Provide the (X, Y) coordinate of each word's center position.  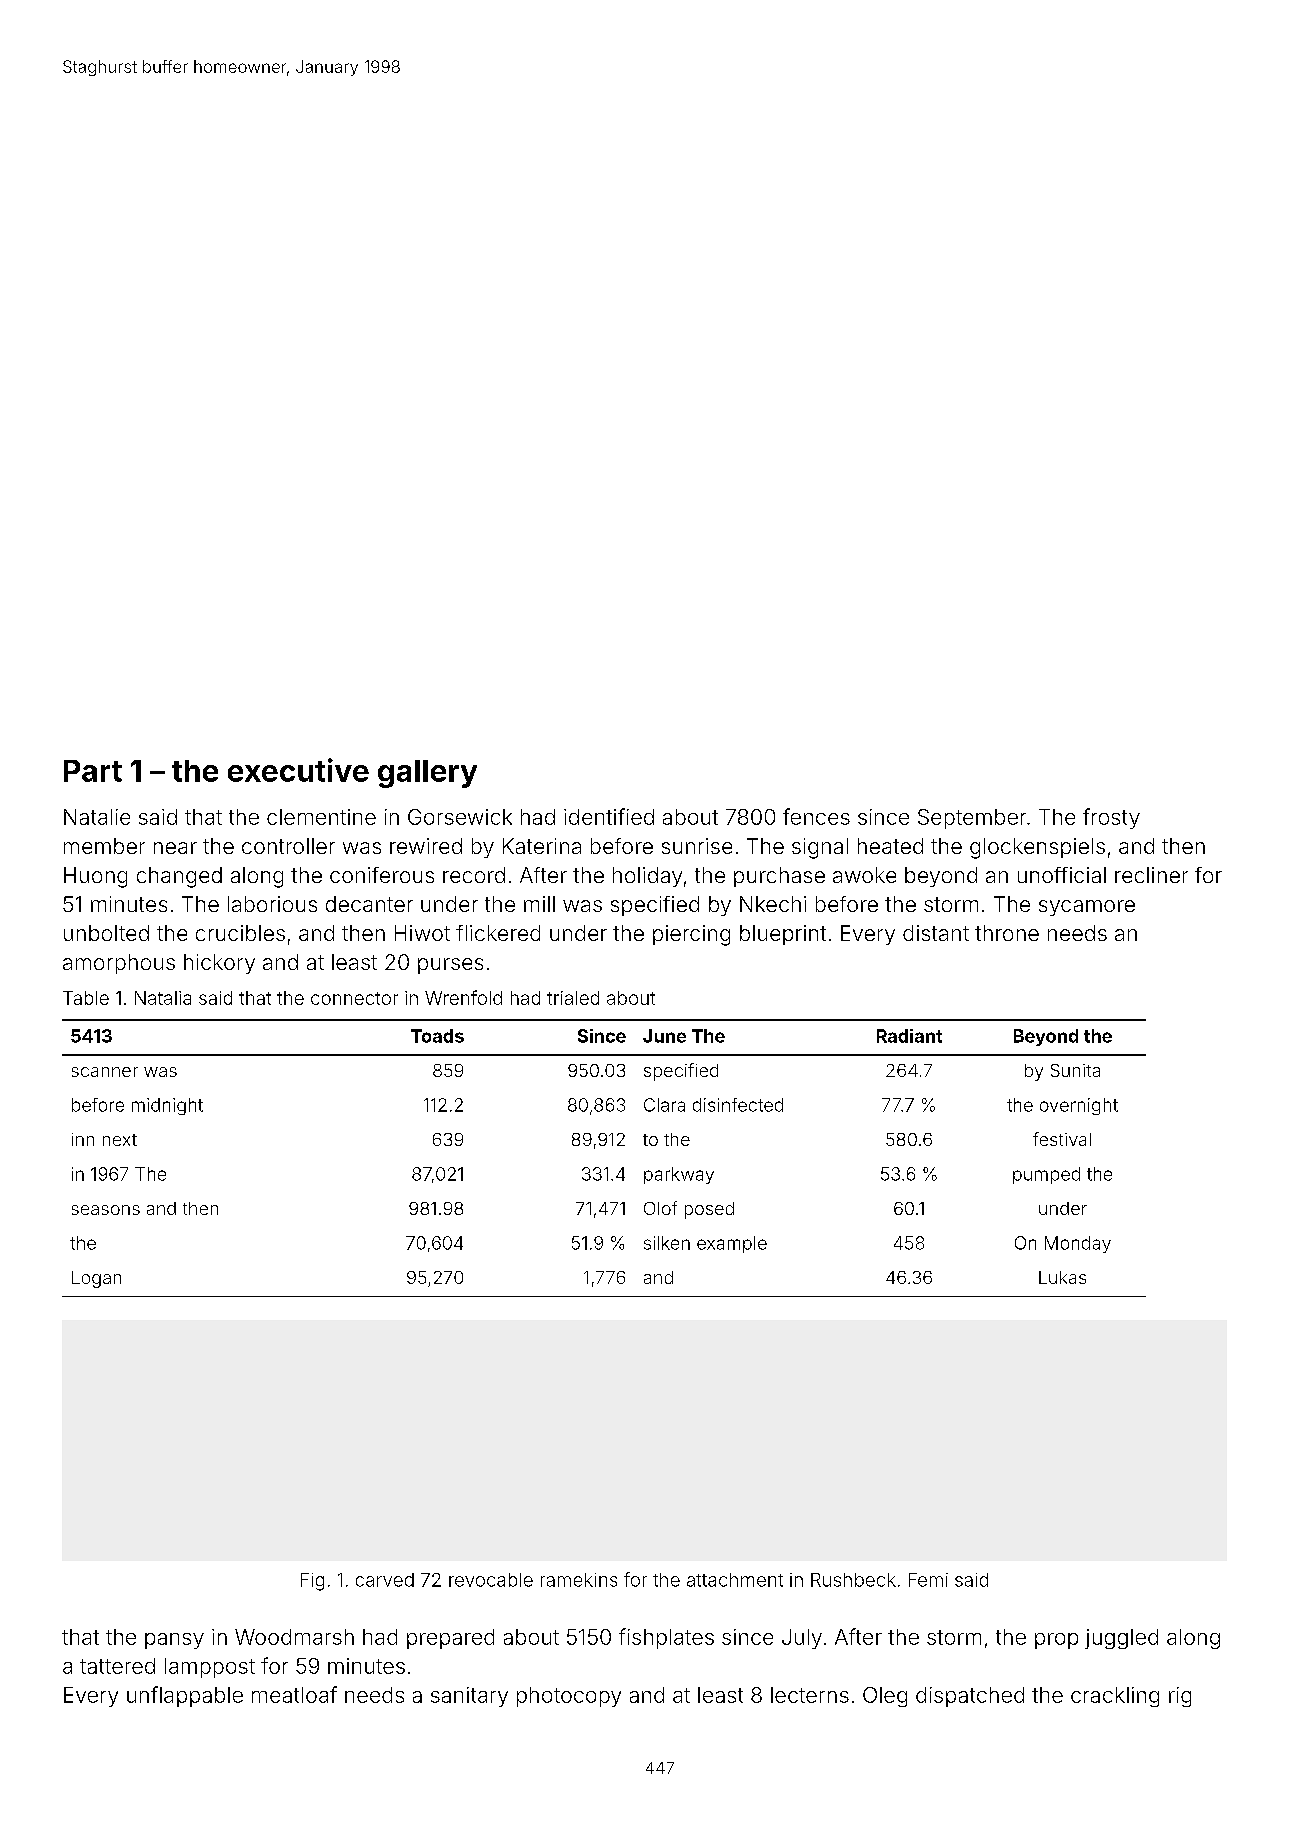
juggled (1121, 1639)
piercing (691, 935)
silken (667, 1243)
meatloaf (294, 1694)
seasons (106, 1210)
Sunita (1075, 1070)
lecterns (810, 1695)
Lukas (1062, 1277)
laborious (272, 904)
